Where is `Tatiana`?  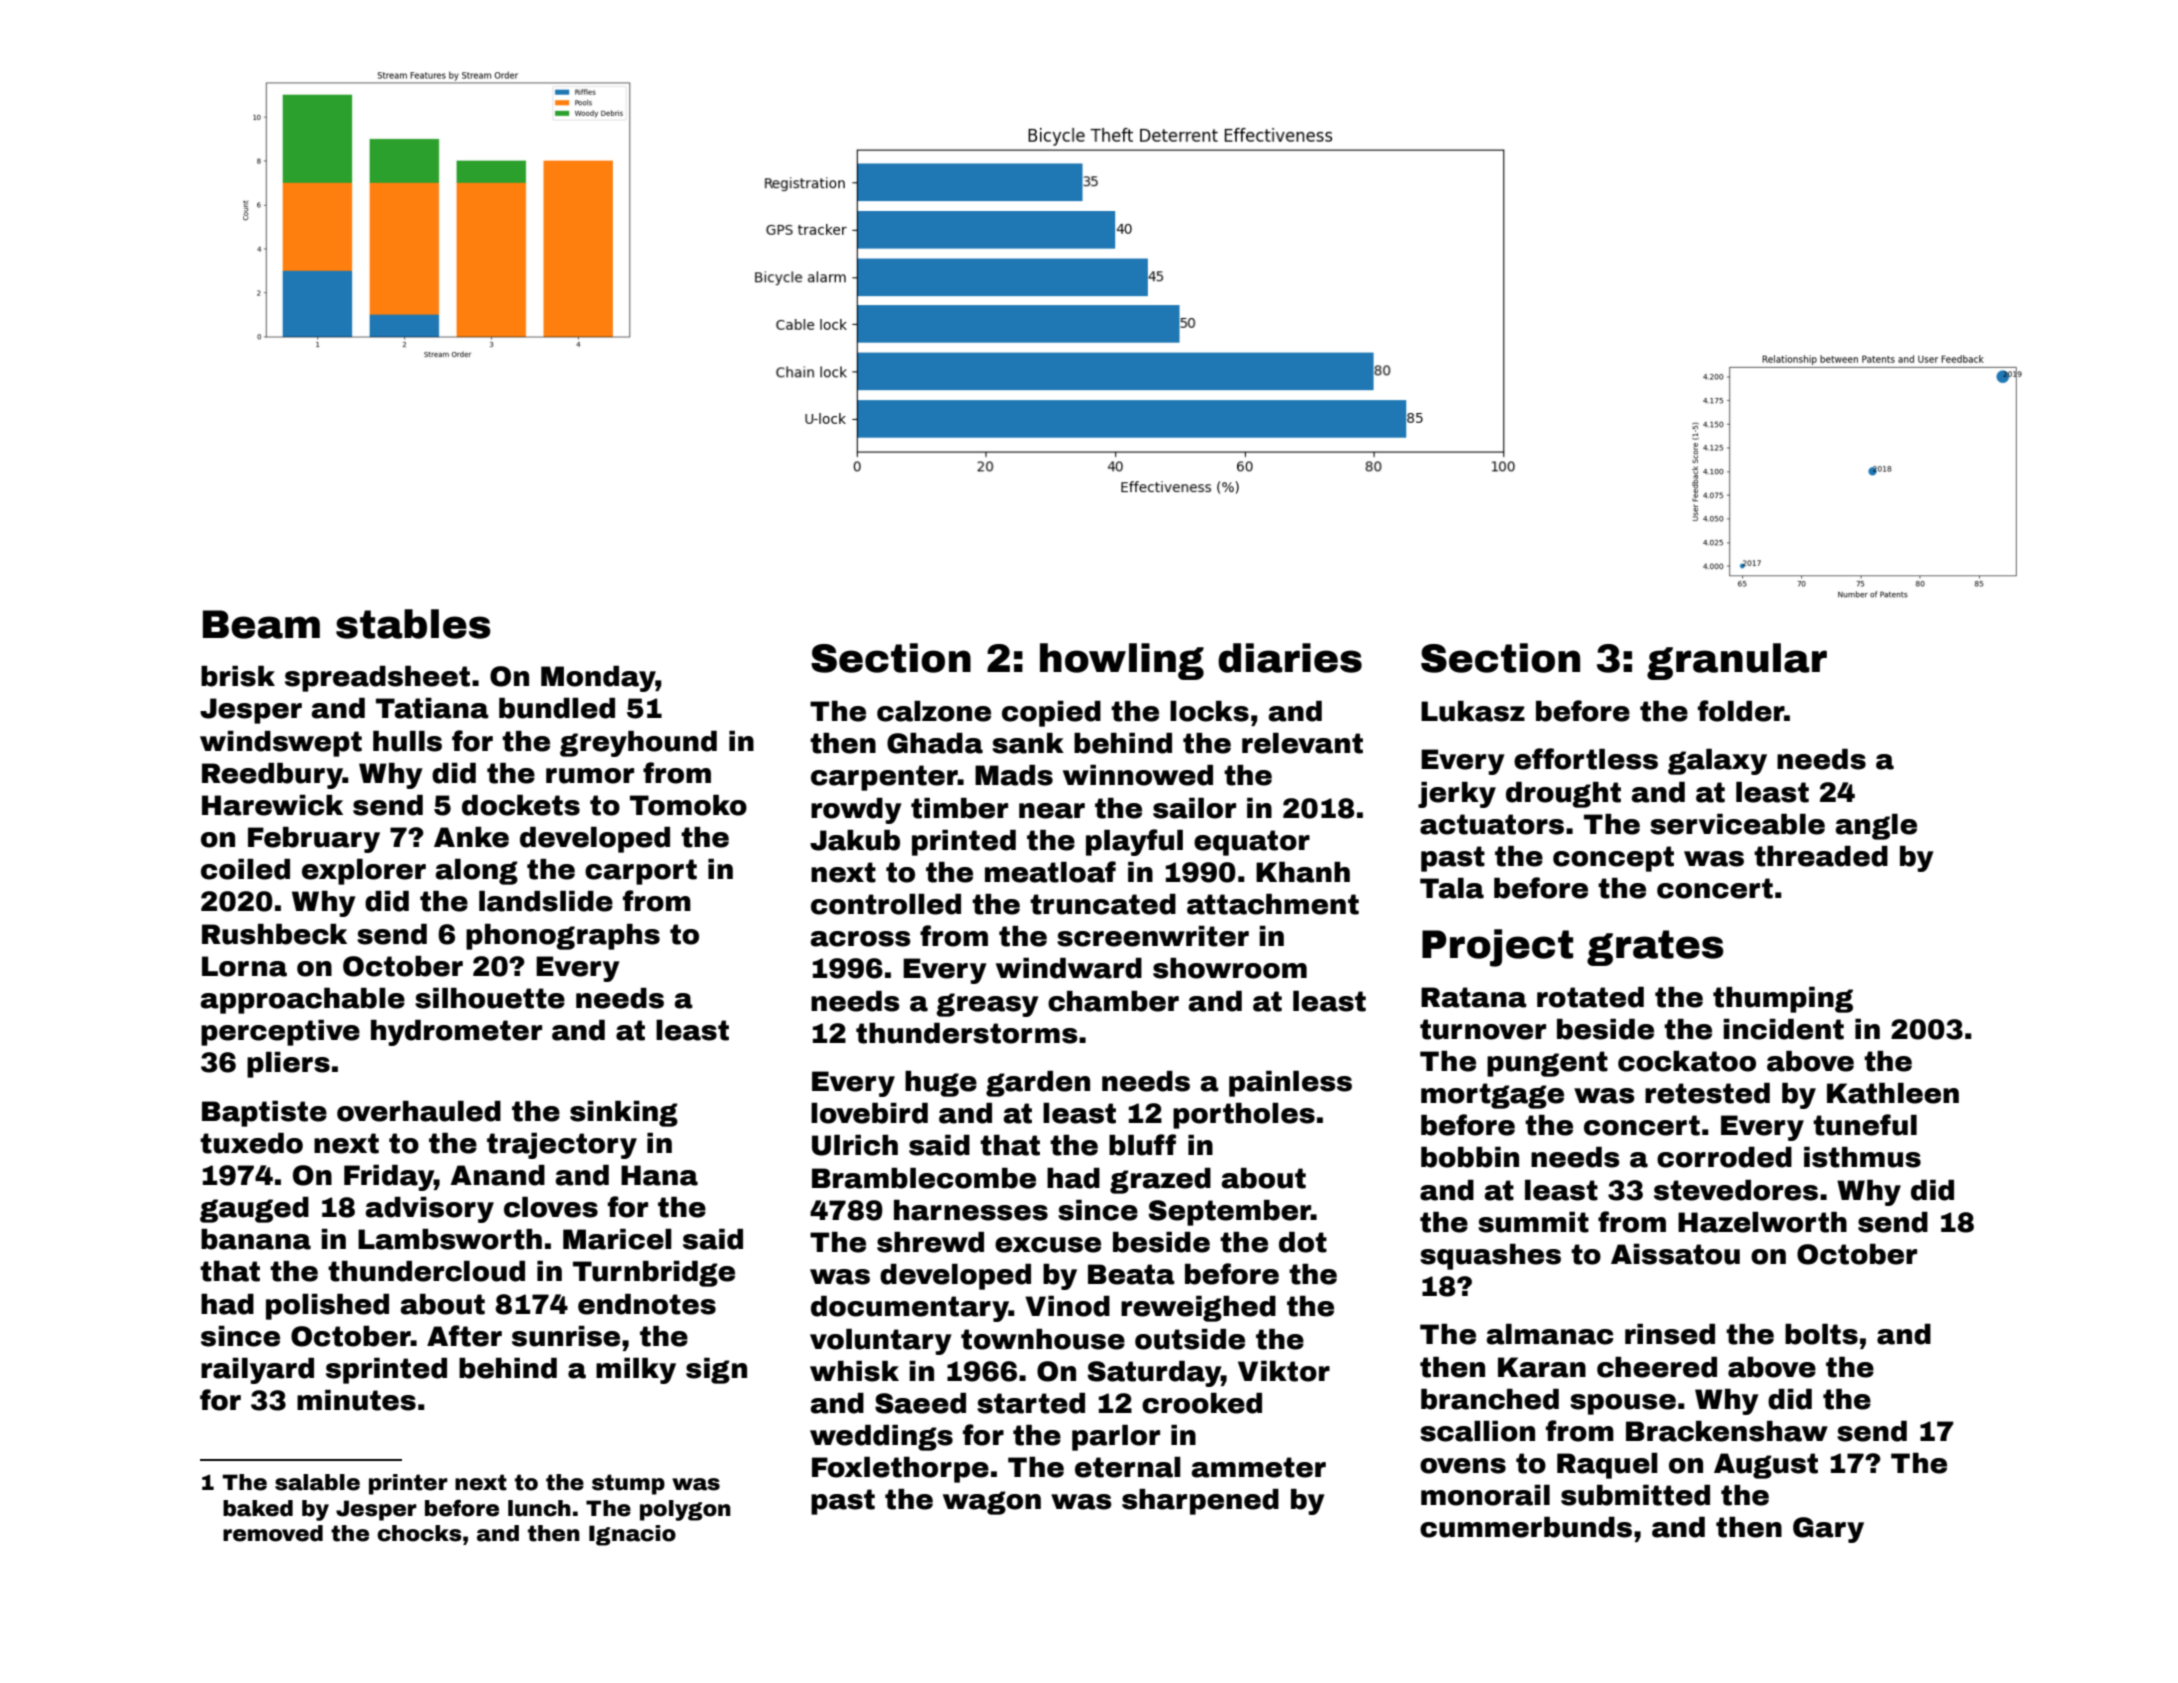 Tatiana is located at coordinates (432, 708).
